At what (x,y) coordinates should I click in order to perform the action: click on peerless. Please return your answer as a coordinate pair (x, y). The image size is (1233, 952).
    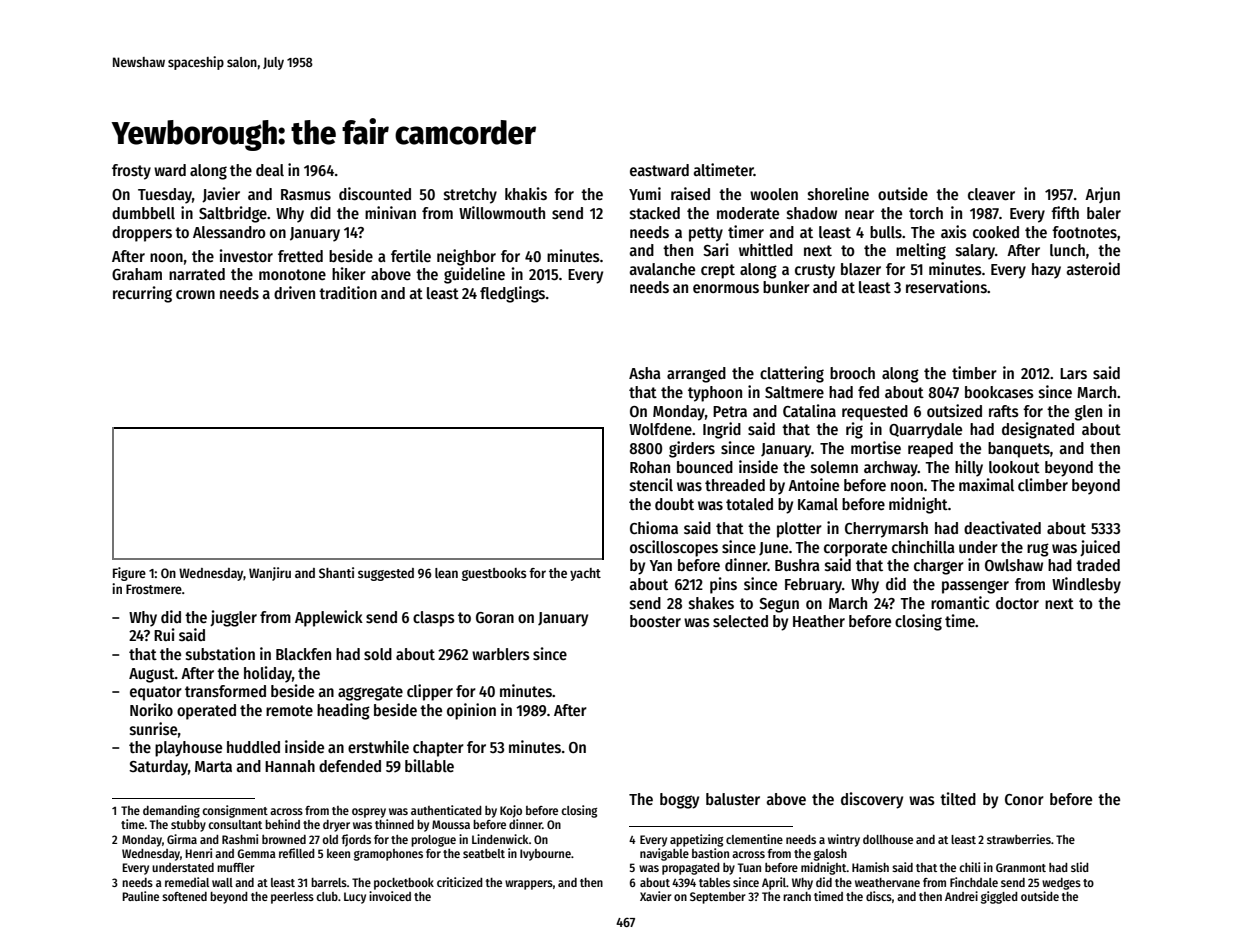
    Looking at the image, I should click on (292, 898).
